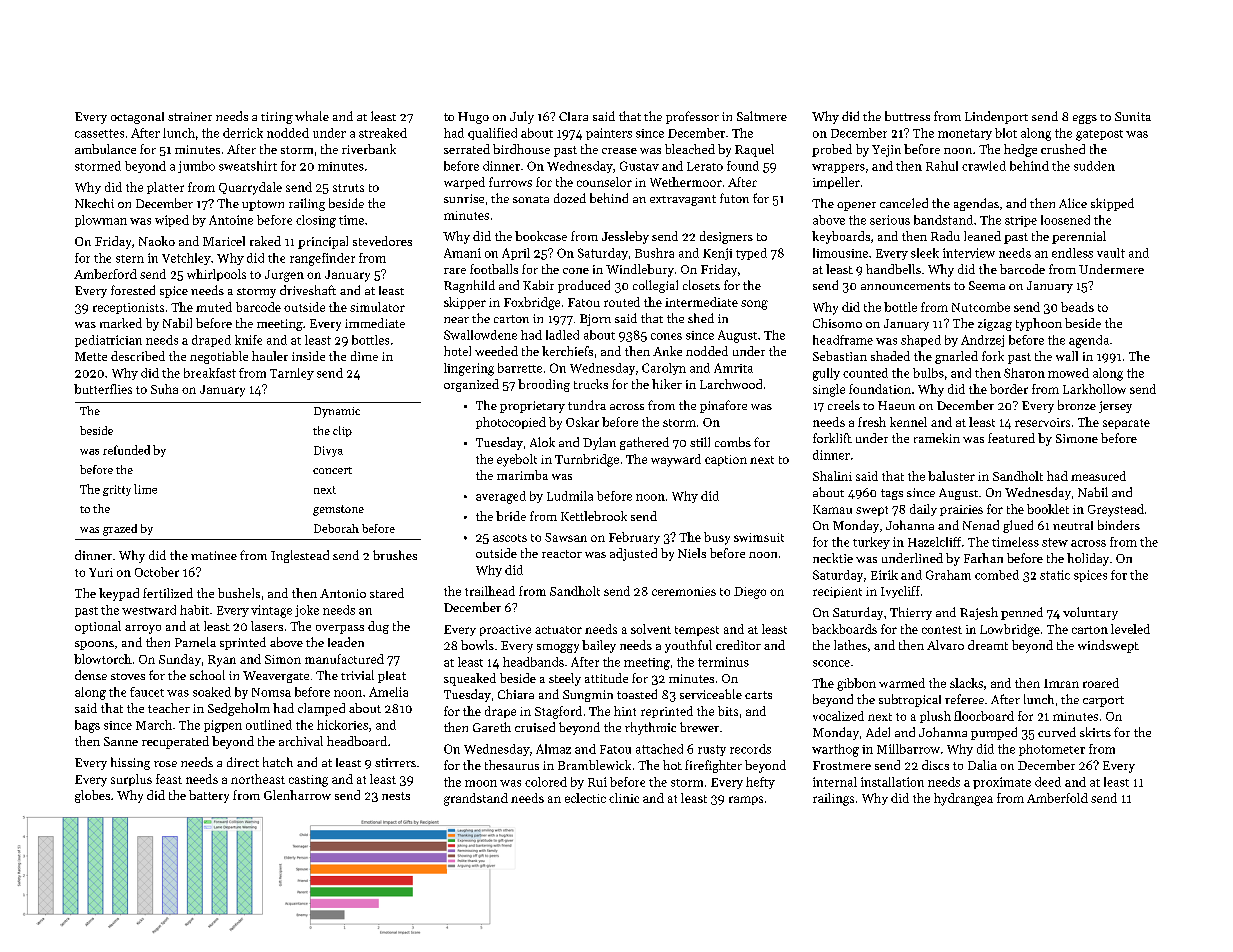 This screenshot has height=952, width=1233. I want to click on Bushra, so click(654, 253).
